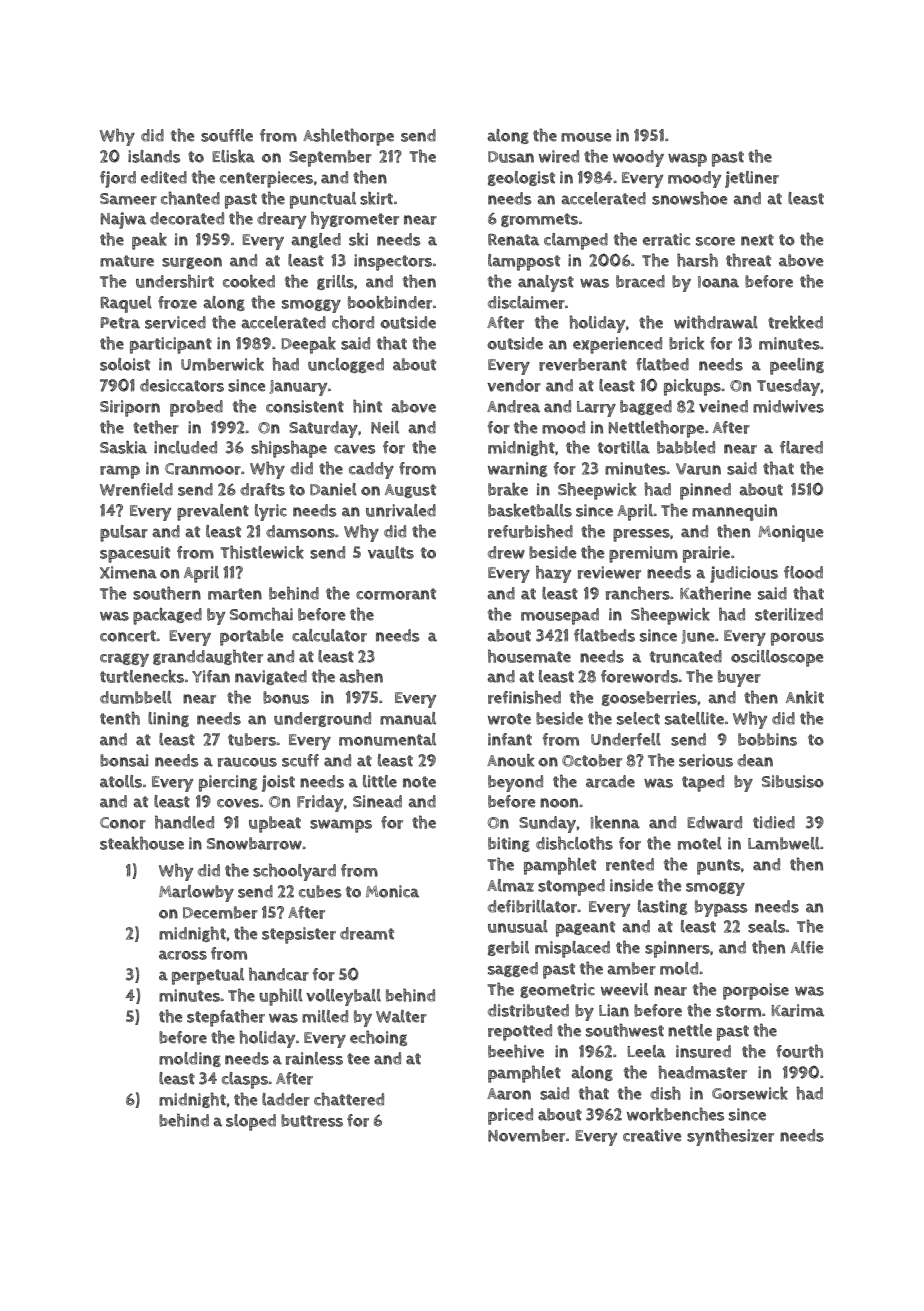  I want to click on skirt, so click(376, 198).
